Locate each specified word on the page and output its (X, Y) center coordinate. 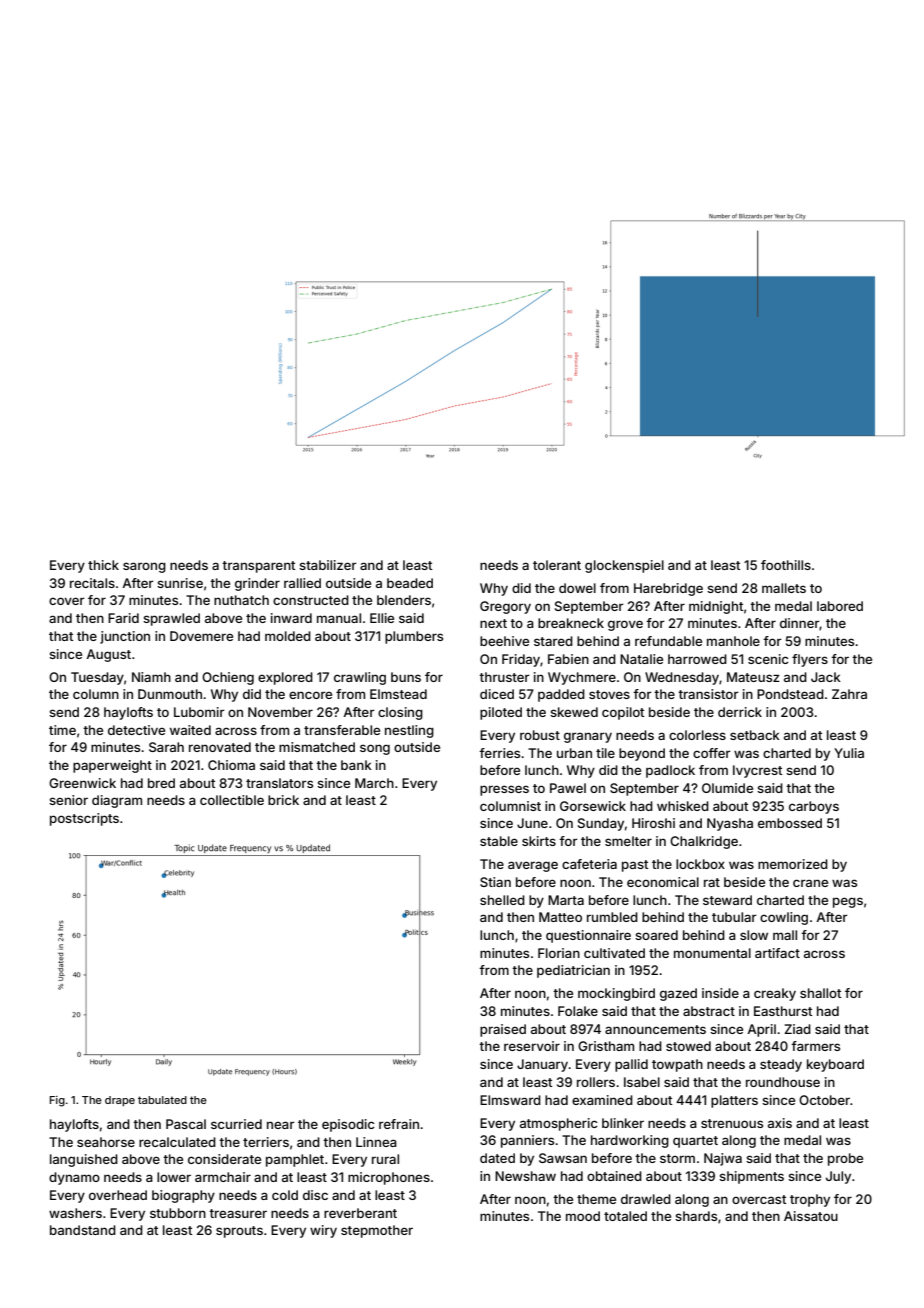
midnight (716, 607)
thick (103, 565)
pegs (848, 902)
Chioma (231, 765)
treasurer (238, 1213)
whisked (683, 806)
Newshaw (525, 1176)
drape (120, 1101)
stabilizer (328, 565)
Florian (559, 953)
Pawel (568, 788)
